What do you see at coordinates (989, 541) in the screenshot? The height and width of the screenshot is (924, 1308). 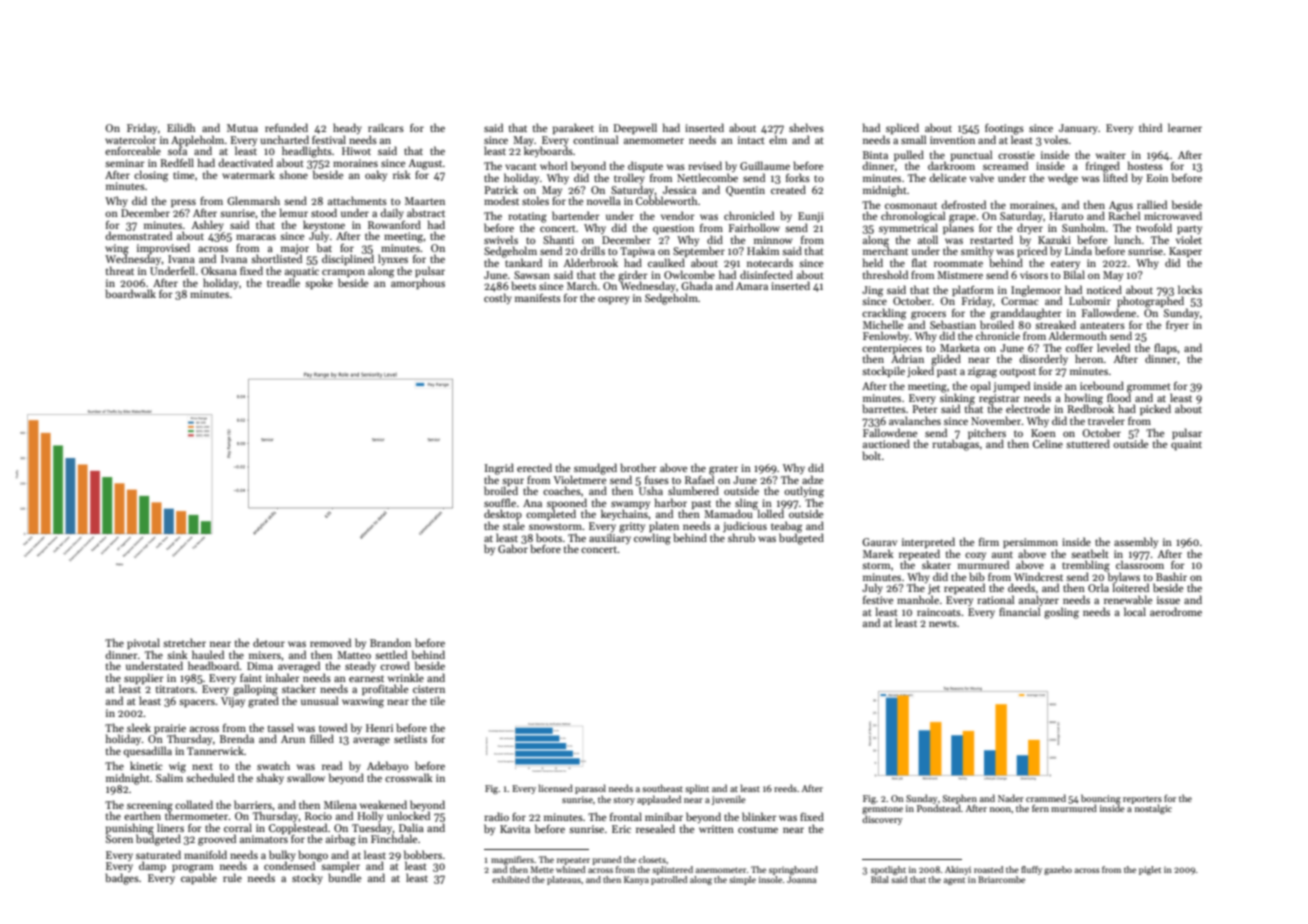 I see `firm` at bounding box center [989, 541].
